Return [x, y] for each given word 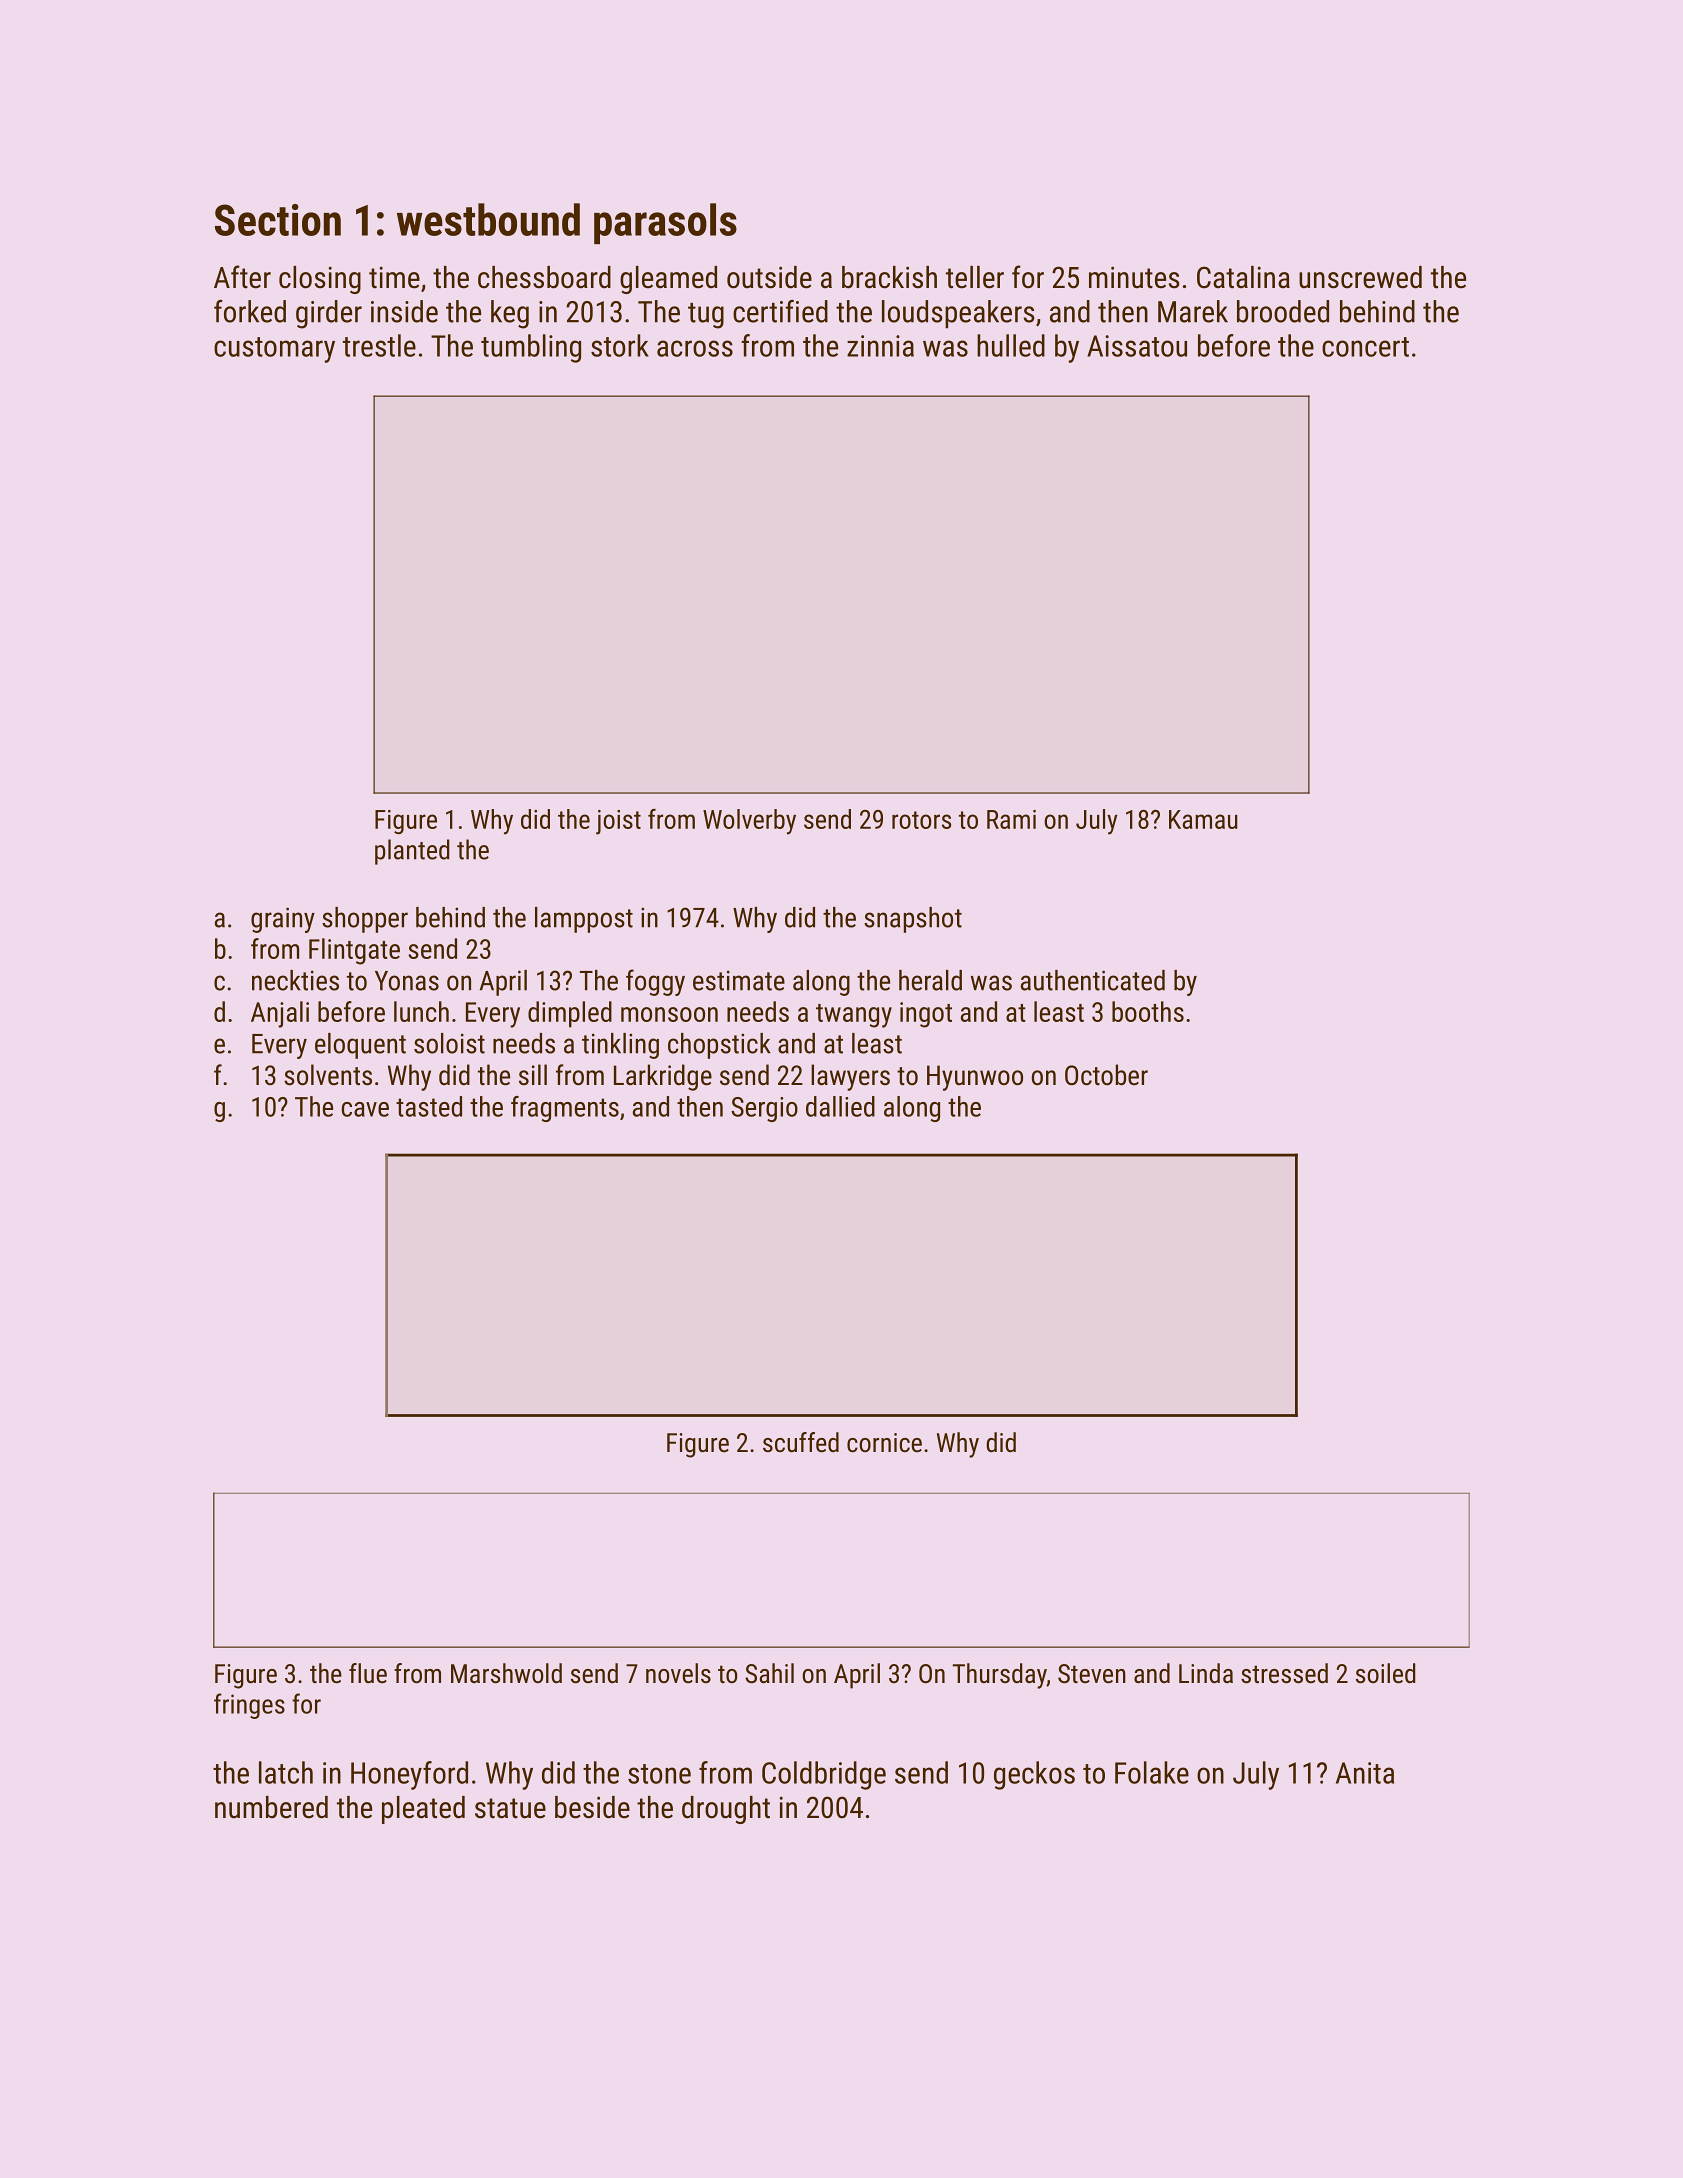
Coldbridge [824, 1775]
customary [274, 350]
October [1106, 1075]
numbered [271, 1807]
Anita [1365, 1773]
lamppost [584, 920]
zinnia [880, 346]
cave [365, 1109]
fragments [565, 1109]
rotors [921, 820]
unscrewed [1360, 277]
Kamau [1203, 819]
